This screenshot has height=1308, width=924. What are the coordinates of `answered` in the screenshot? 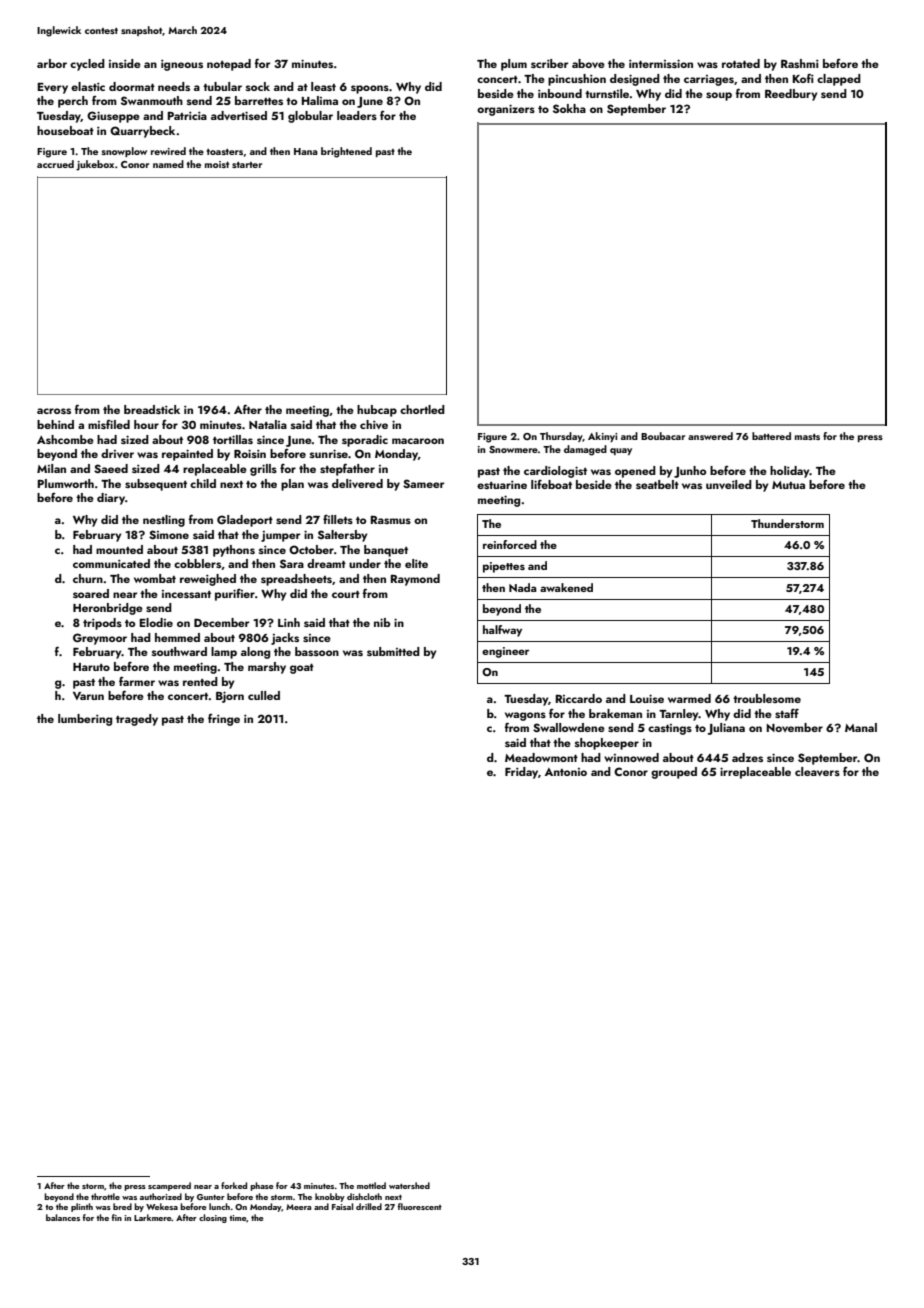 It's located at (710, 436).
